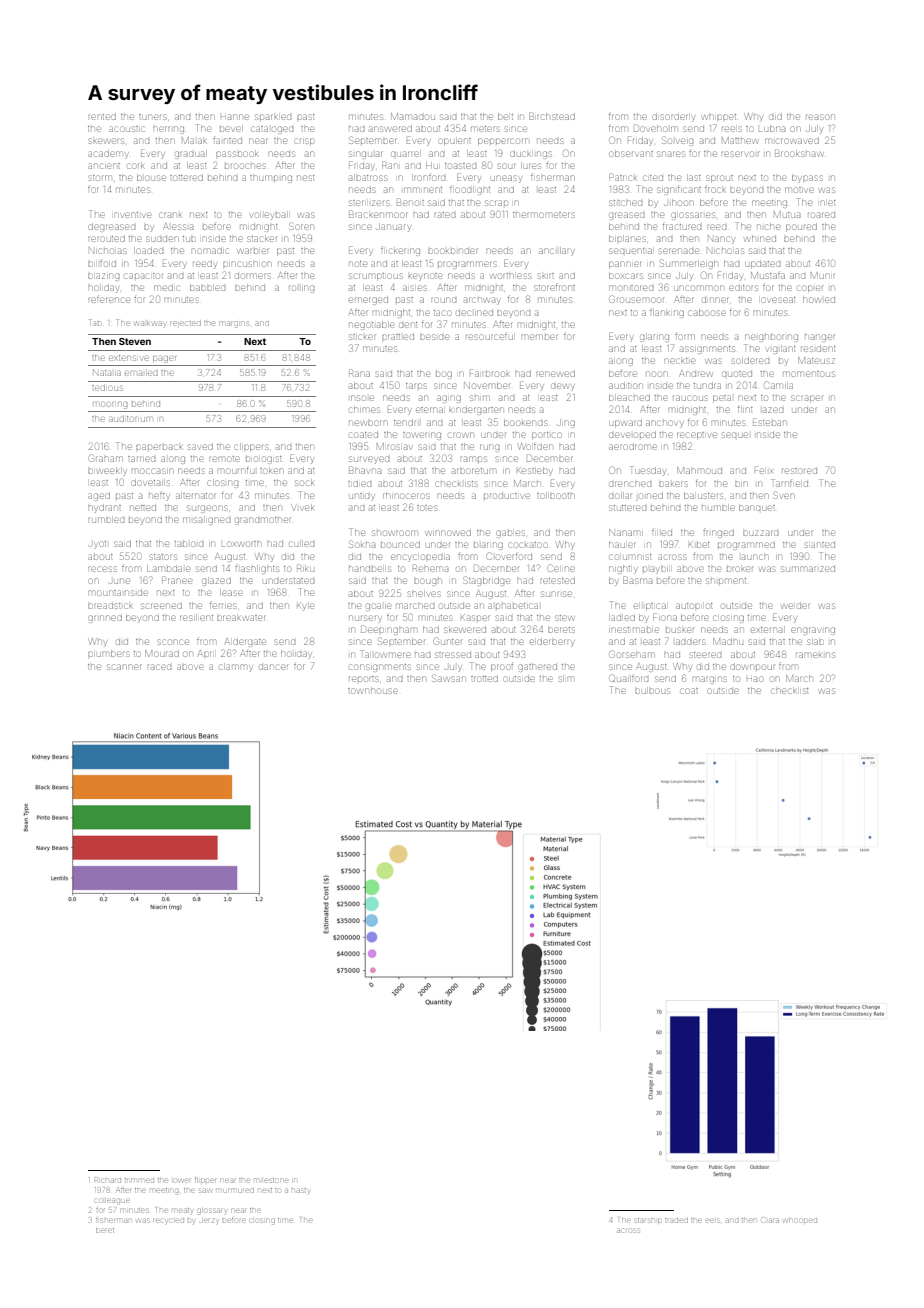 Image resolution: width=924 pixels, height=1308 pixels. Describe the element at coordinates (815, 642) in the image. I see `slab` at that location.
